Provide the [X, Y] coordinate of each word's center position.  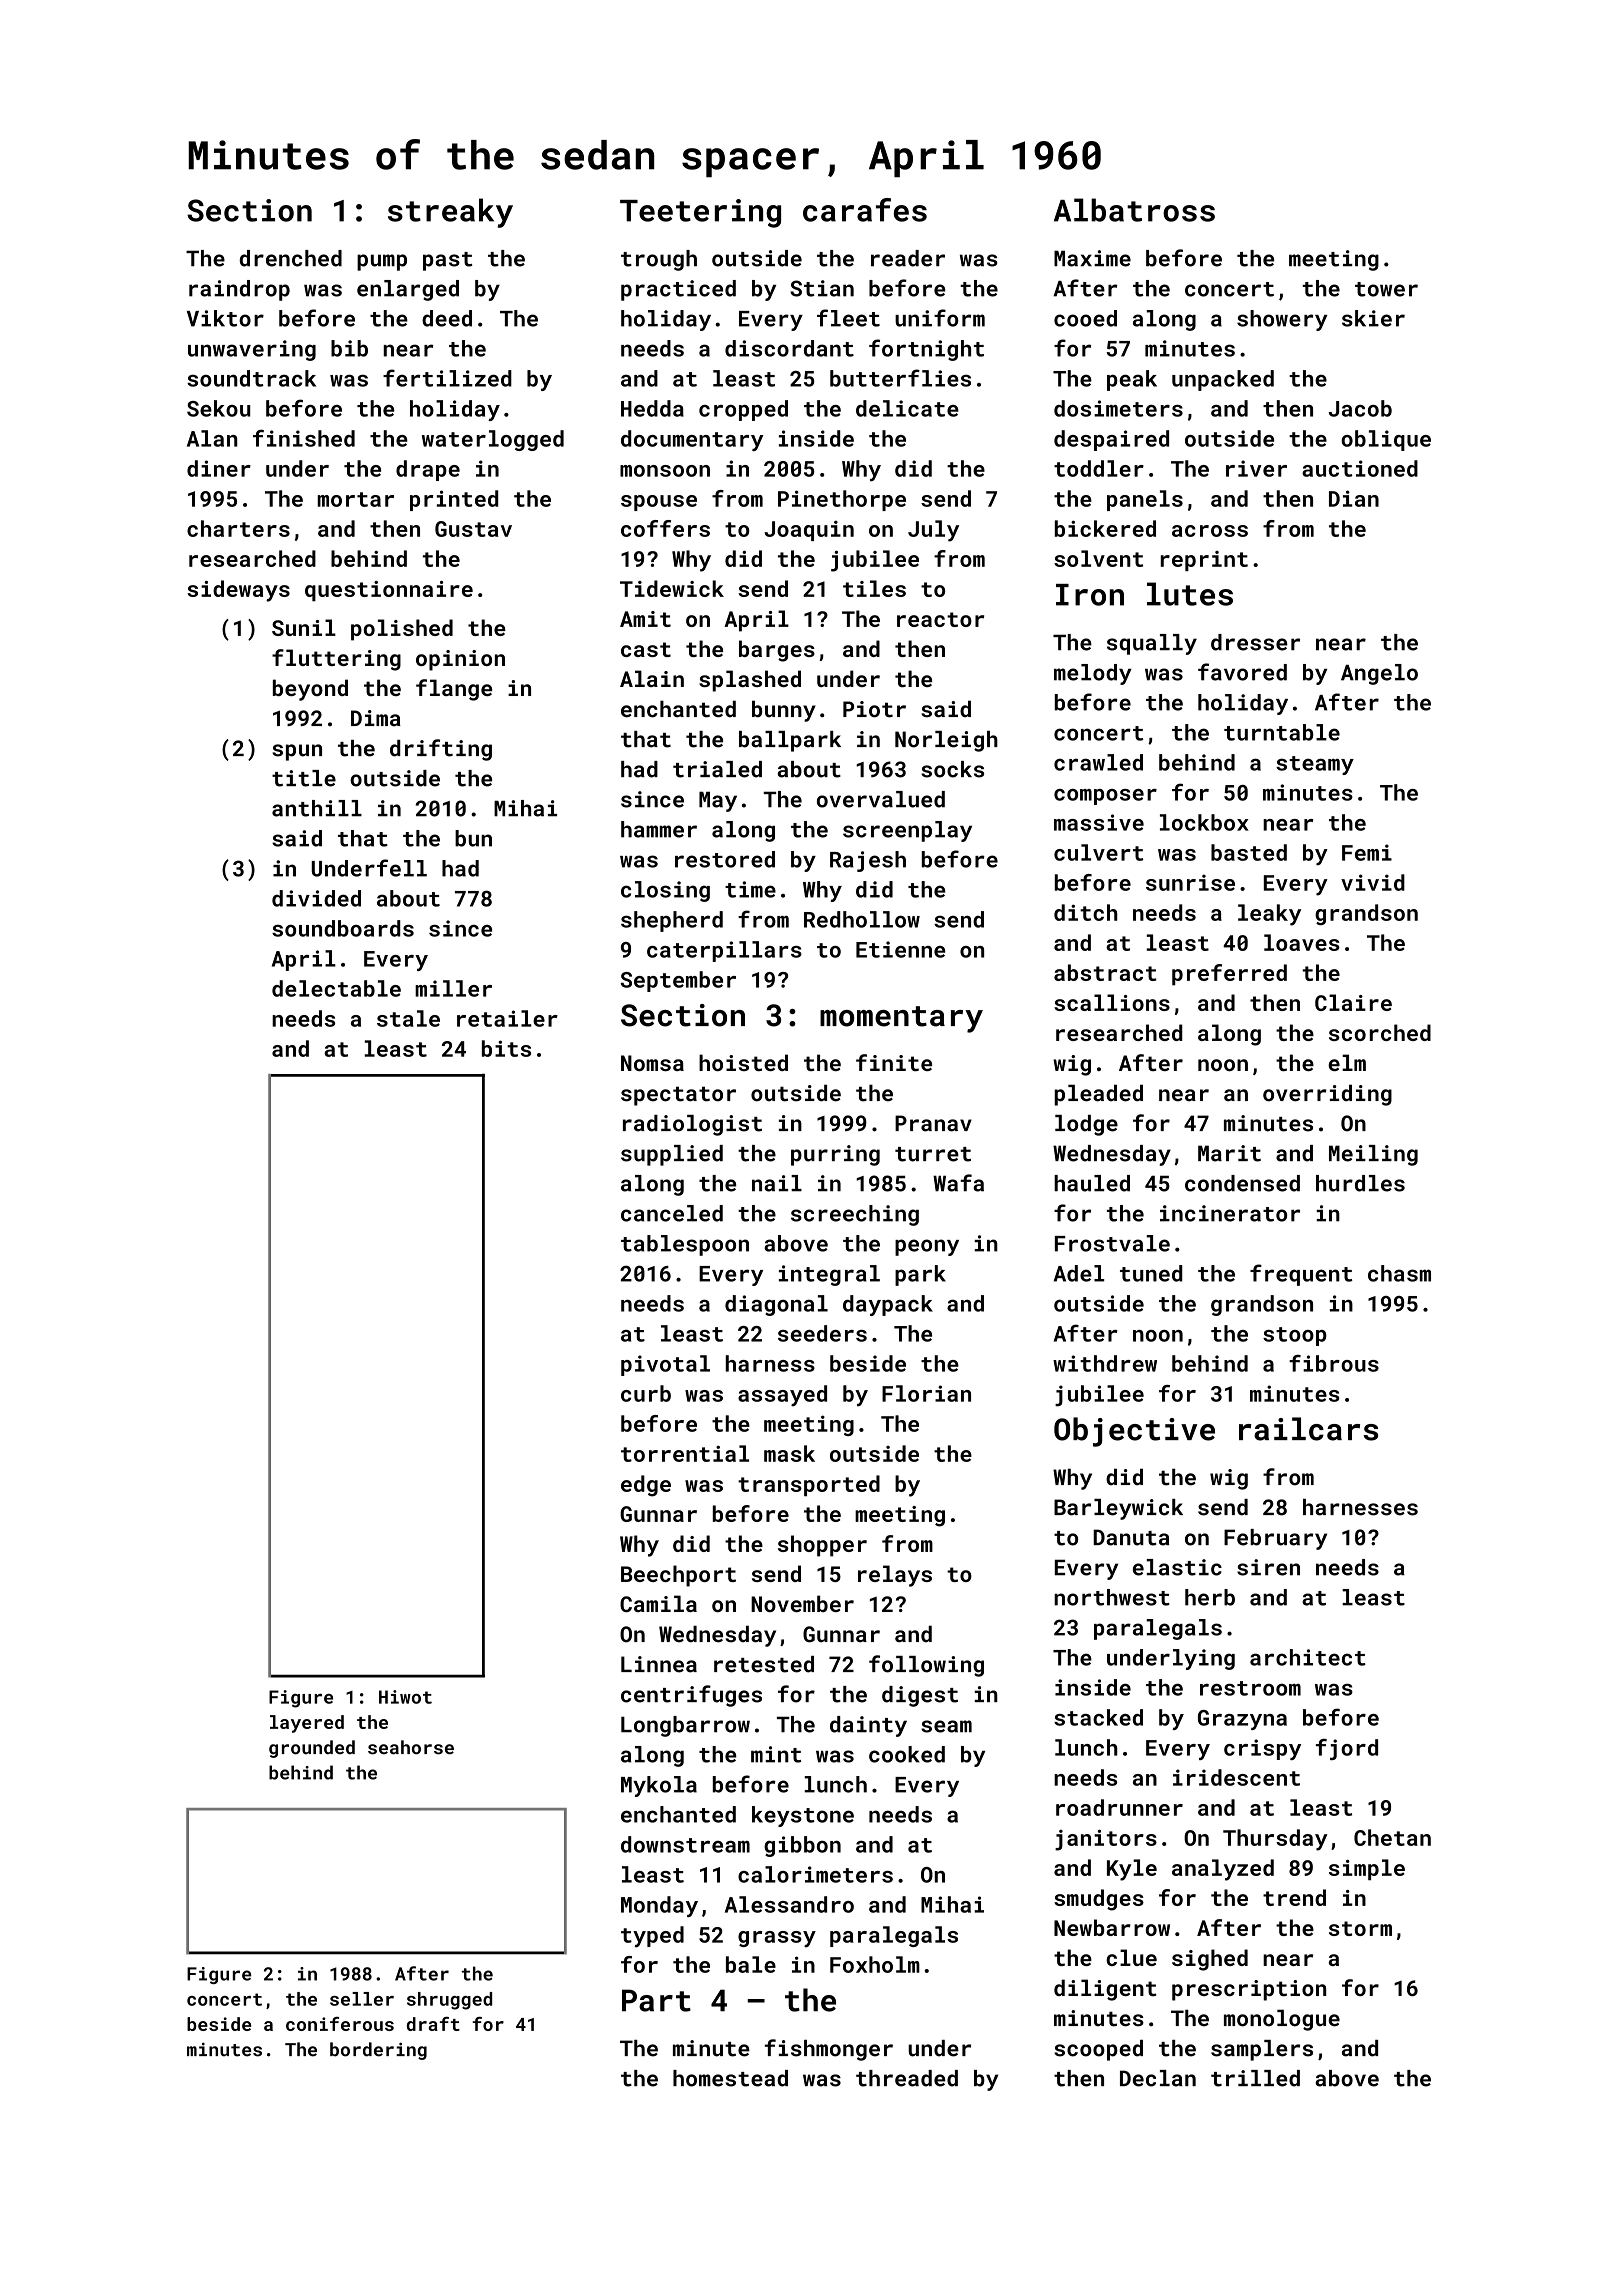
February [1275, 1539]
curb [646, 1393]
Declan [1158, 2078]
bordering [378, 2051]
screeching [855, 1215]
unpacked [1223, 380]
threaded [907, 2078]
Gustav [473, 529]
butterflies [900, 378]
